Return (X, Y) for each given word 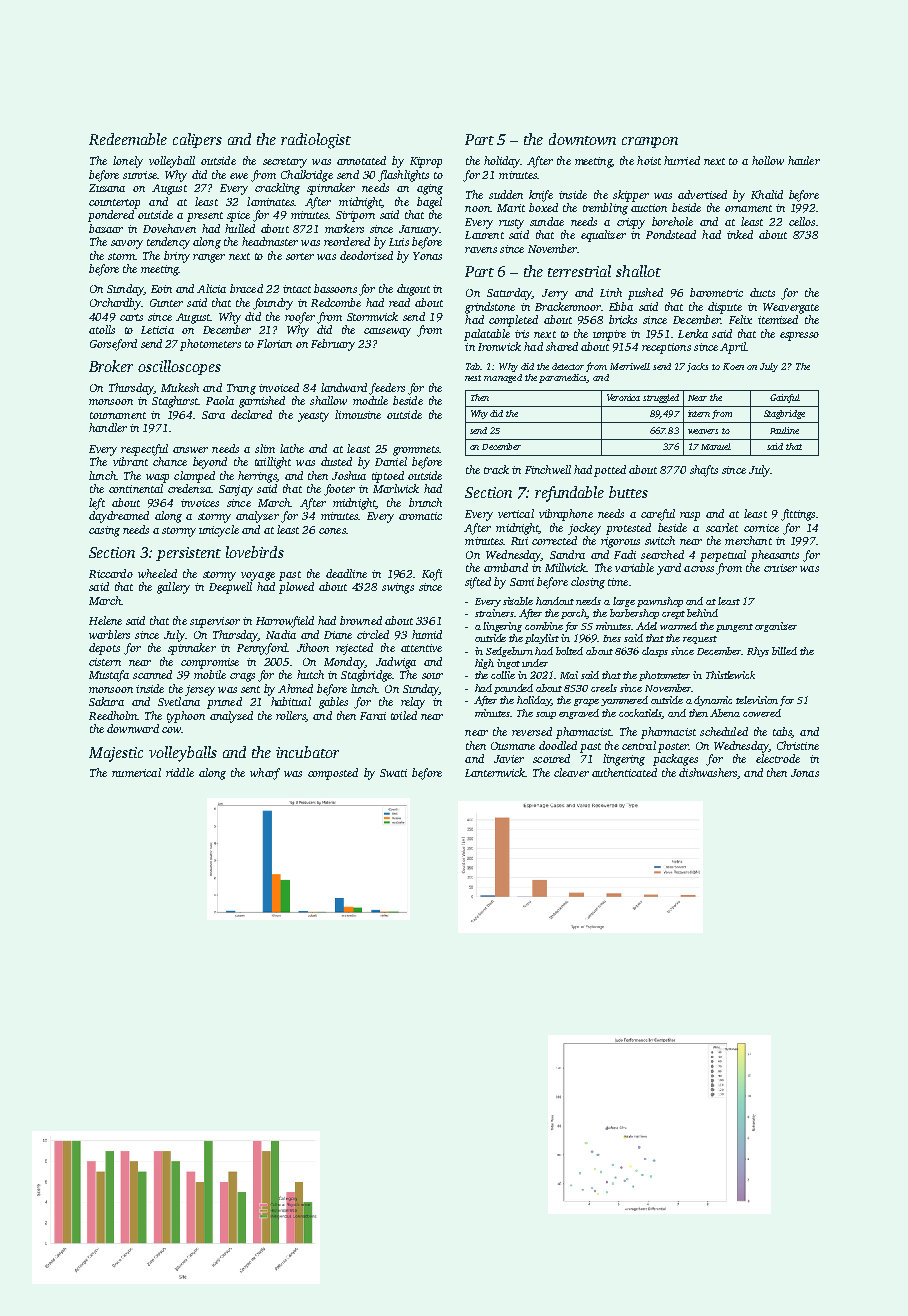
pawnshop (660, 602)
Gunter (166, 303)
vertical (516, 513)
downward (133, 728)
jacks (697, 367)
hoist (649, 160)
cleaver (571, 772)
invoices (200, 503)
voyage (258, 576)
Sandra (567, 554)
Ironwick (499, 346)
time (618, 582)
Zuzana (107, 188)
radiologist (316, 141)
